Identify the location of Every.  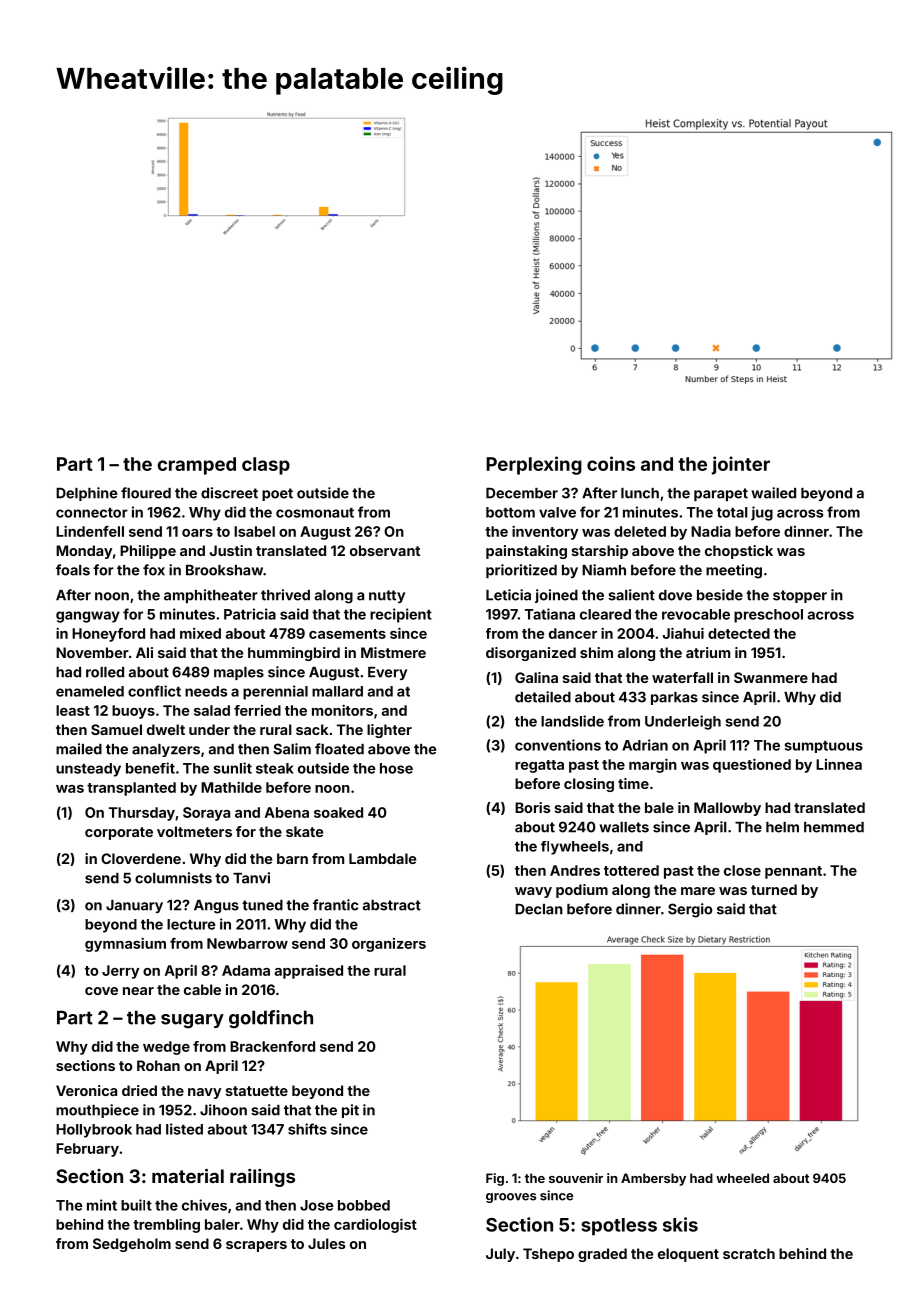
(387, 673).
